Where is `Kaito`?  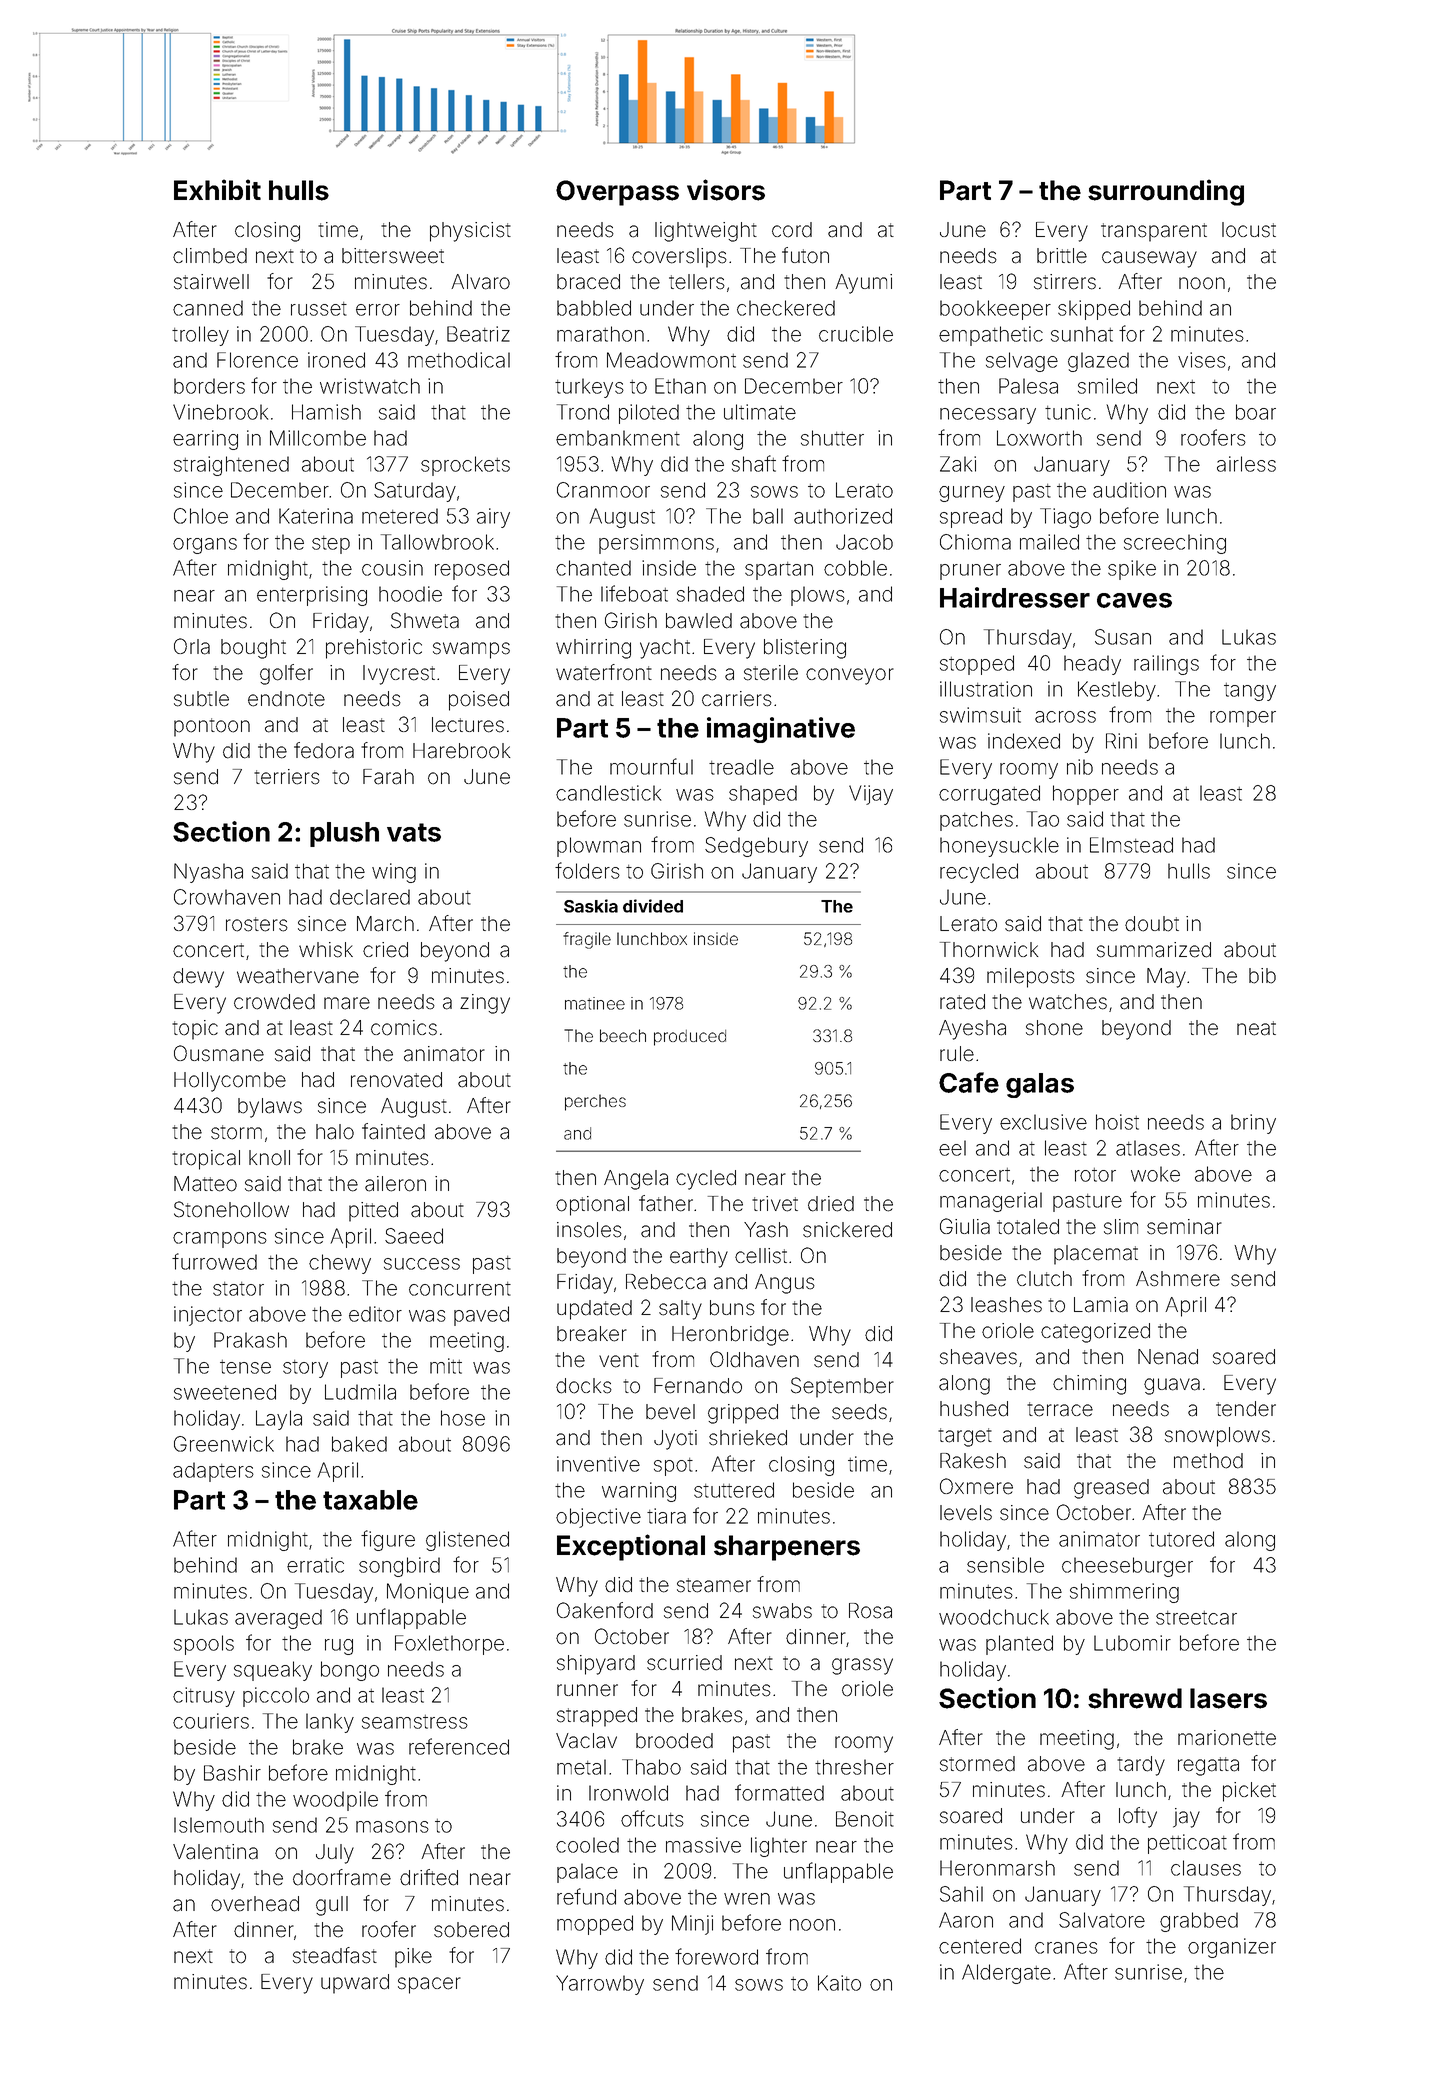 Kaito is located at coordinates (839, 1983).
